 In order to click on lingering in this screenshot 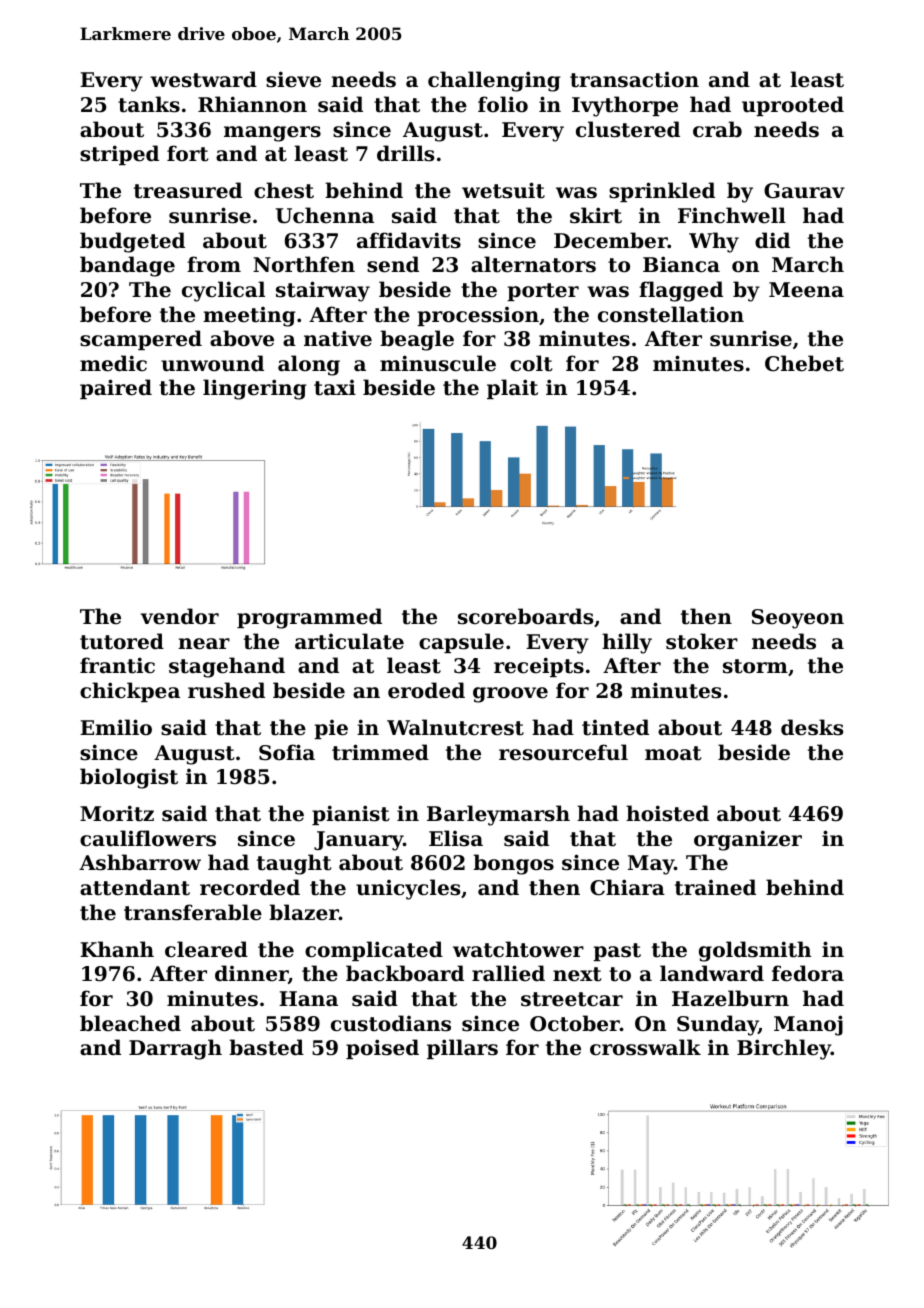, I will do `click(255, 389)`.
